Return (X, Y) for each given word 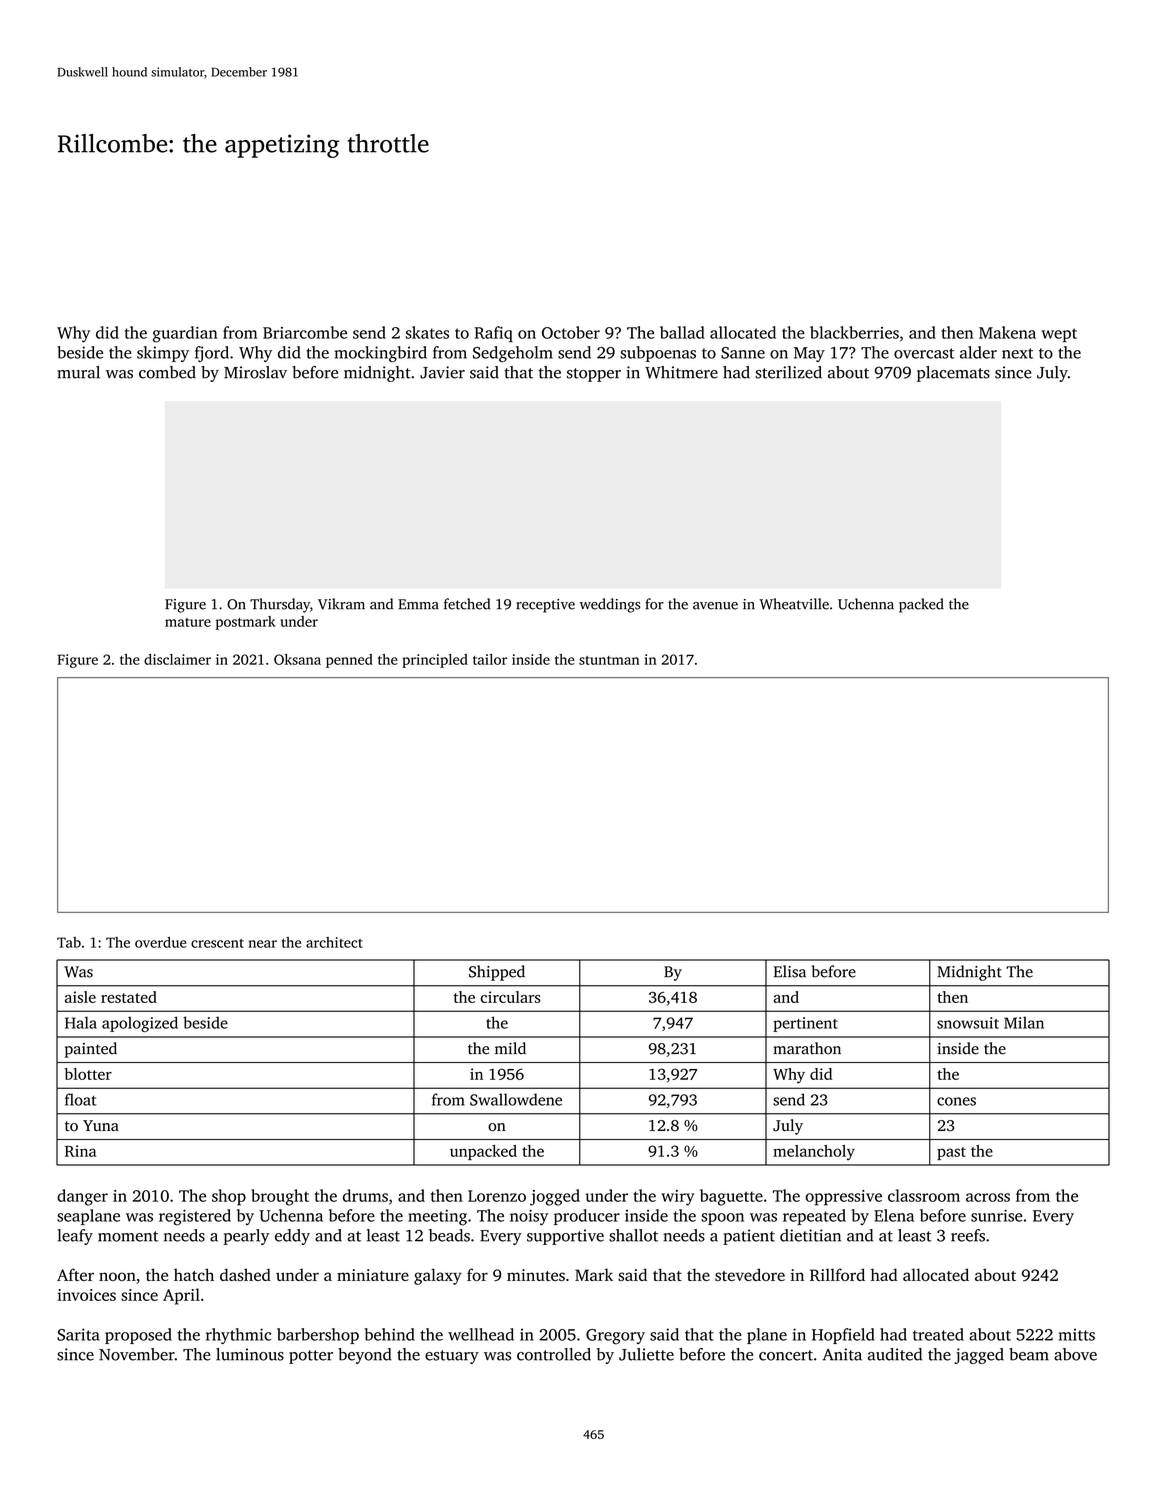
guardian (185, 334)
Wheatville (794, 604)
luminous (250, 1354)
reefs (968, 1235)
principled (435, 661)
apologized (140, 1024)
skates (427, 332)
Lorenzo (497, 1196)
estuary (452, 1357)
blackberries (854, 332)
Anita (842, 1354)
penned (349, 661)
